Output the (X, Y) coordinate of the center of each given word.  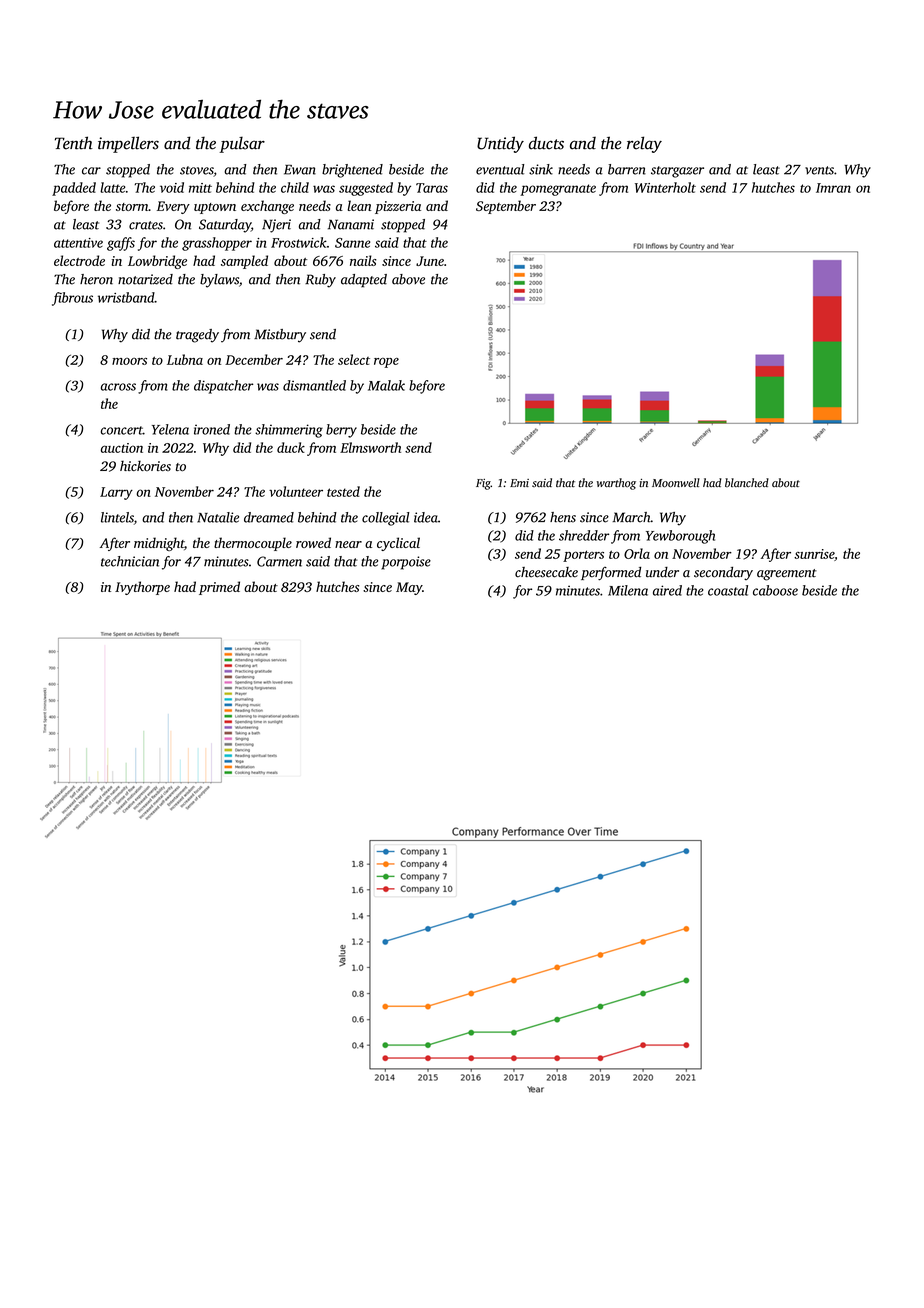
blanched (747, 483)
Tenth (74, 143)
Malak (386, 385)
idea (426, 517)
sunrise (814, 554)
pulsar (242, 144)
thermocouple (253, 544)
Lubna (185, 359)
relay (644, 144)
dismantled (314, 385)
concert (122, 430)
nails (363, 260)
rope (386, 363)
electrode (79, 260)
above (408, 279)
